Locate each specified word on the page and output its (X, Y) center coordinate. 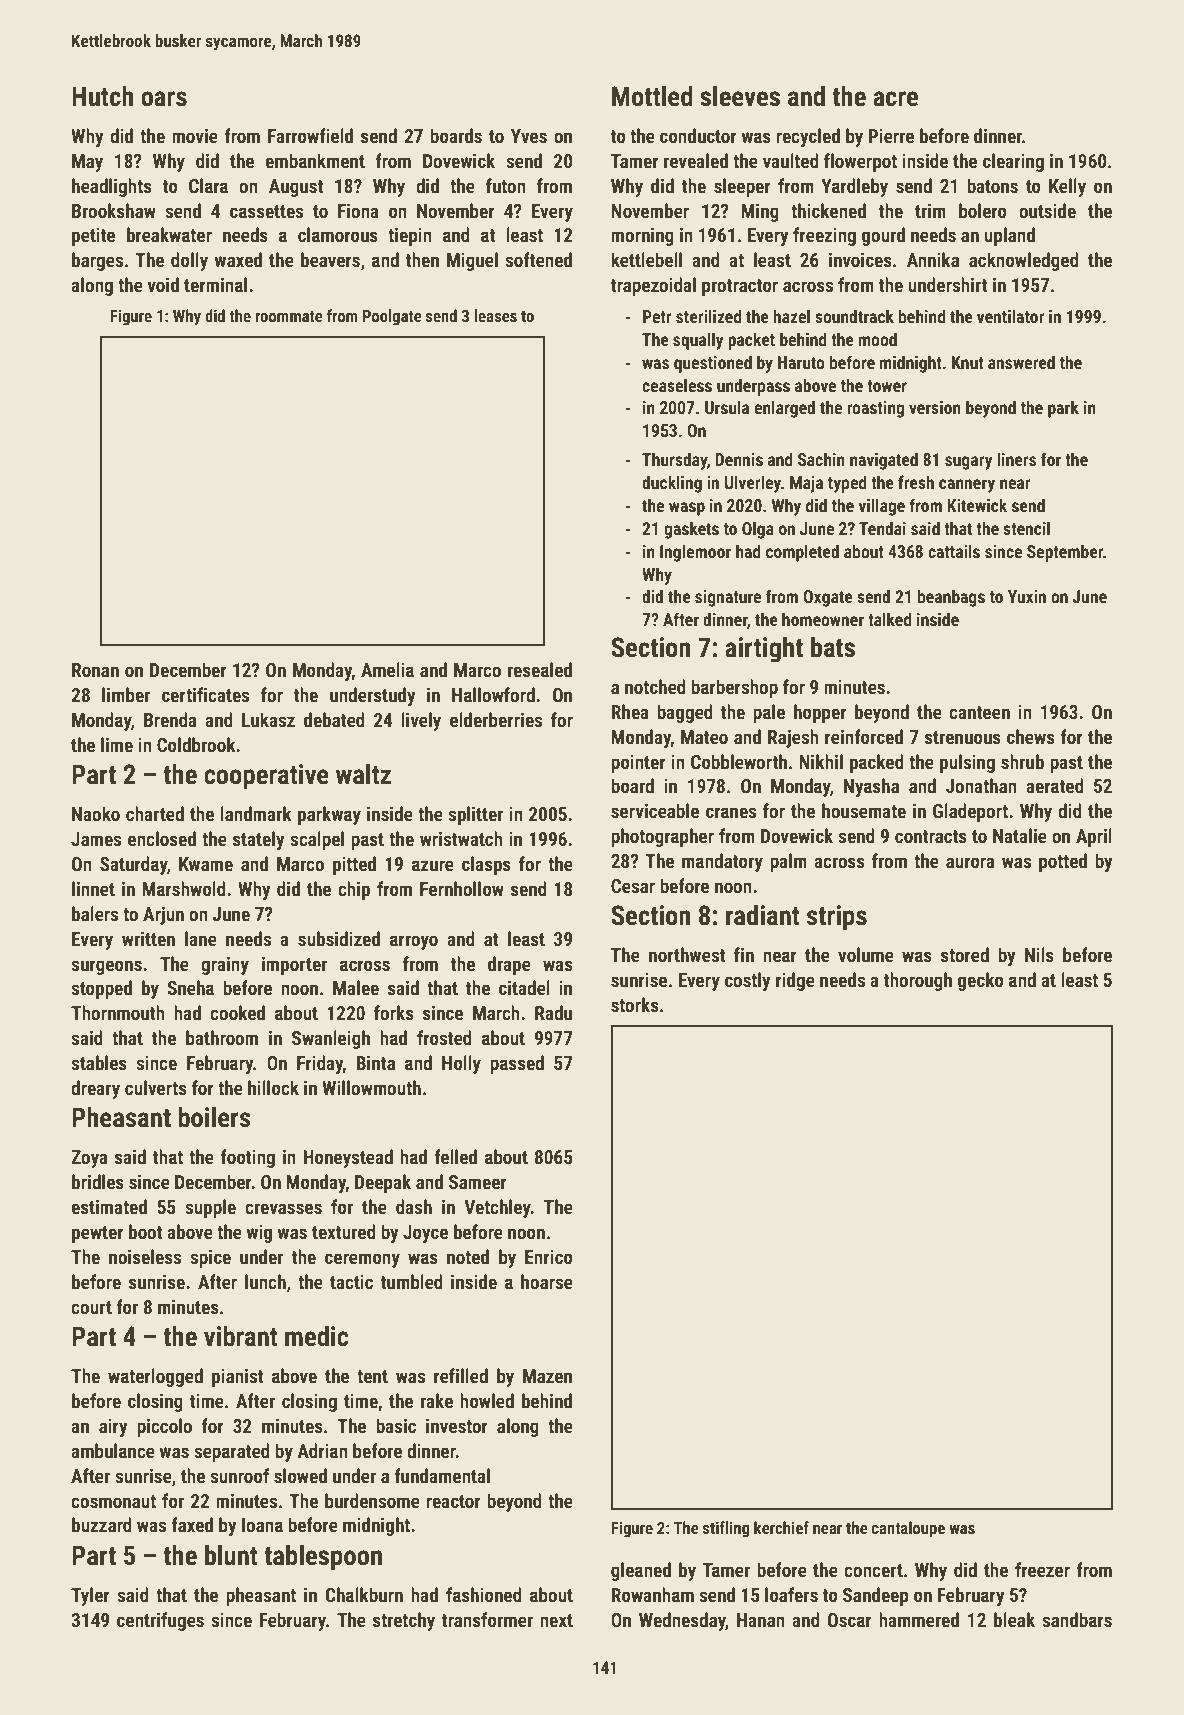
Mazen (547, 1376)
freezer (1042, 1569)
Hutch (103, 96)
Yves (529, 136)
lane (201, 938)
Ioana (262, 1525)
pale (769, 713)
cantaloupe (908, 1529)
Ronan (95, 670)
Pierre (891, 136)
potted (1063, 862)
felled (455, 1156)
